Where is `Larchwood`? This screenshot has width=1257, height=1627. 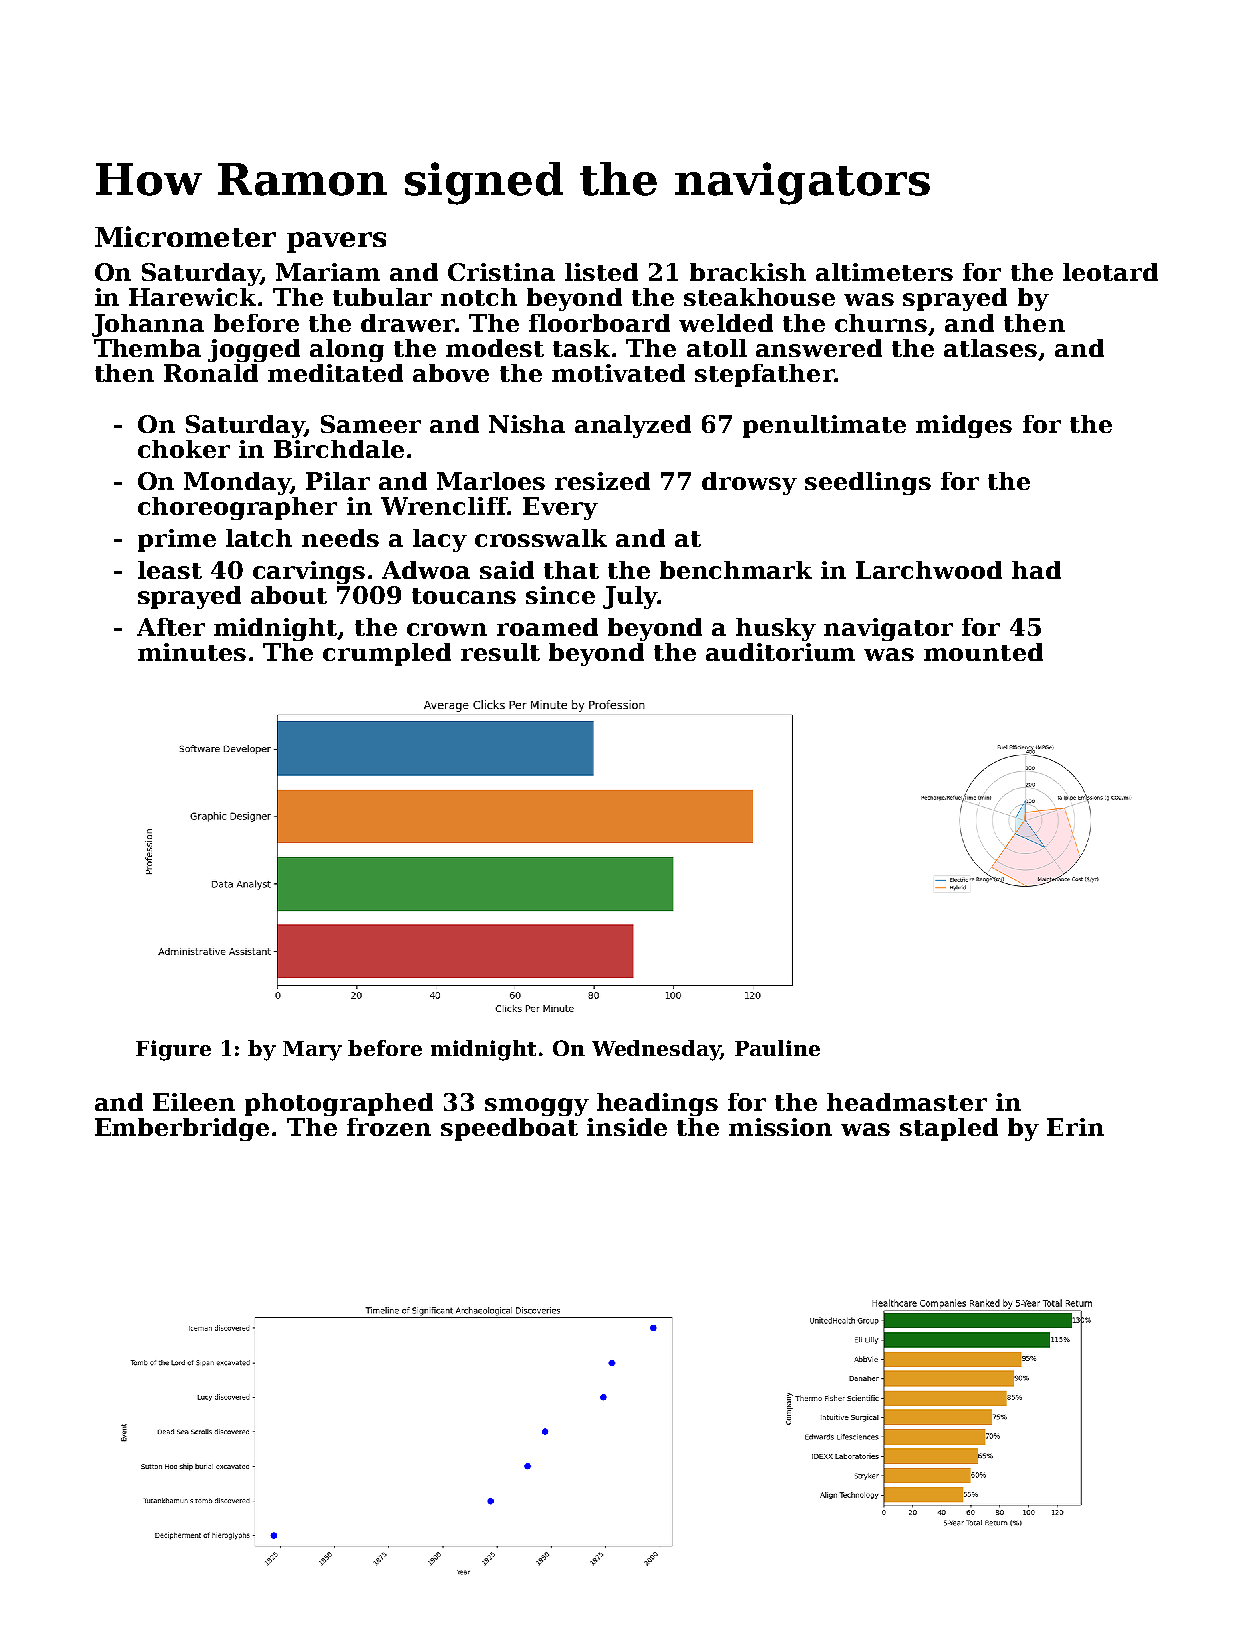 Larchwood is located at coordinates (929, 570).
